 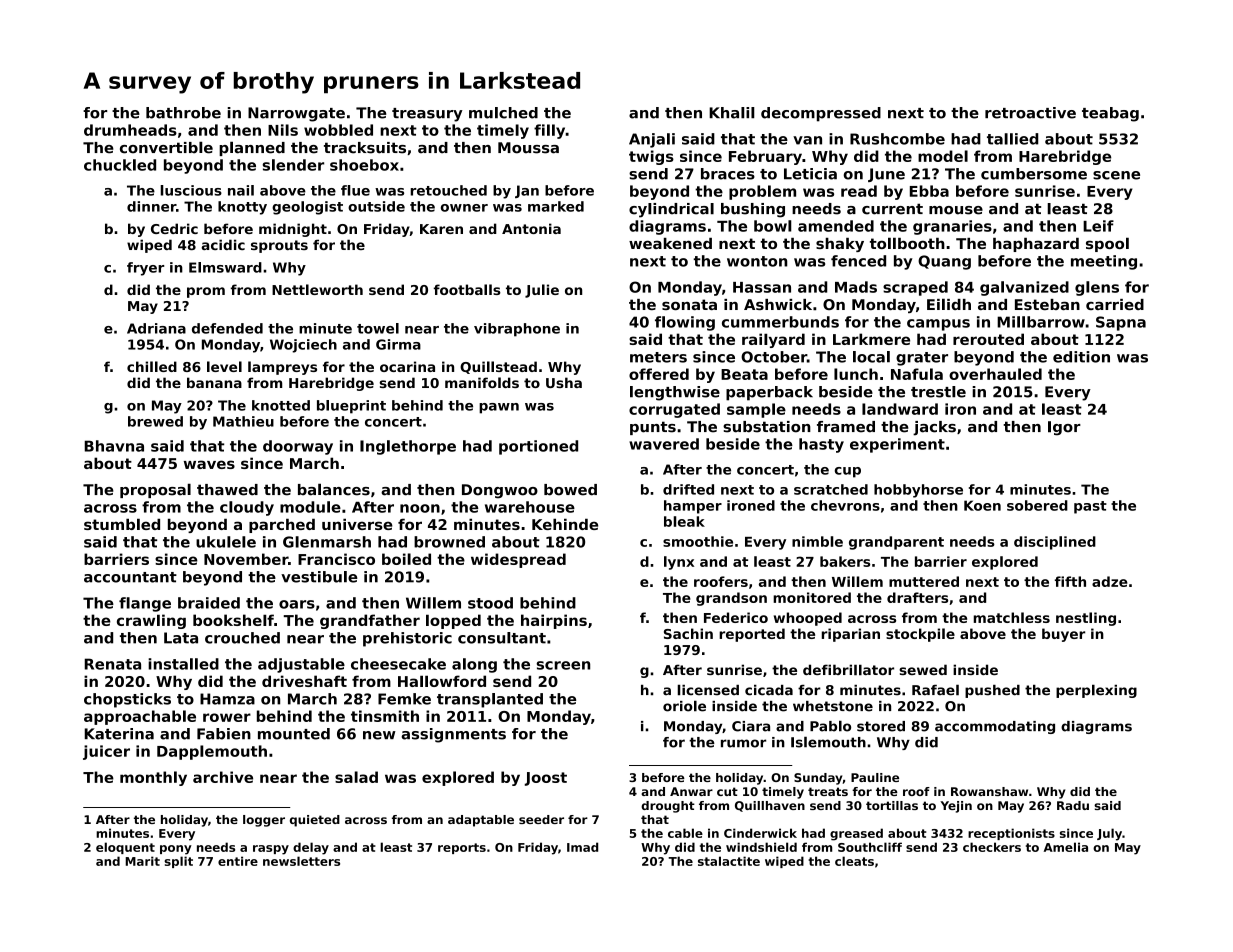 I want to click on Amelia, so click(x=1066, y=847).
